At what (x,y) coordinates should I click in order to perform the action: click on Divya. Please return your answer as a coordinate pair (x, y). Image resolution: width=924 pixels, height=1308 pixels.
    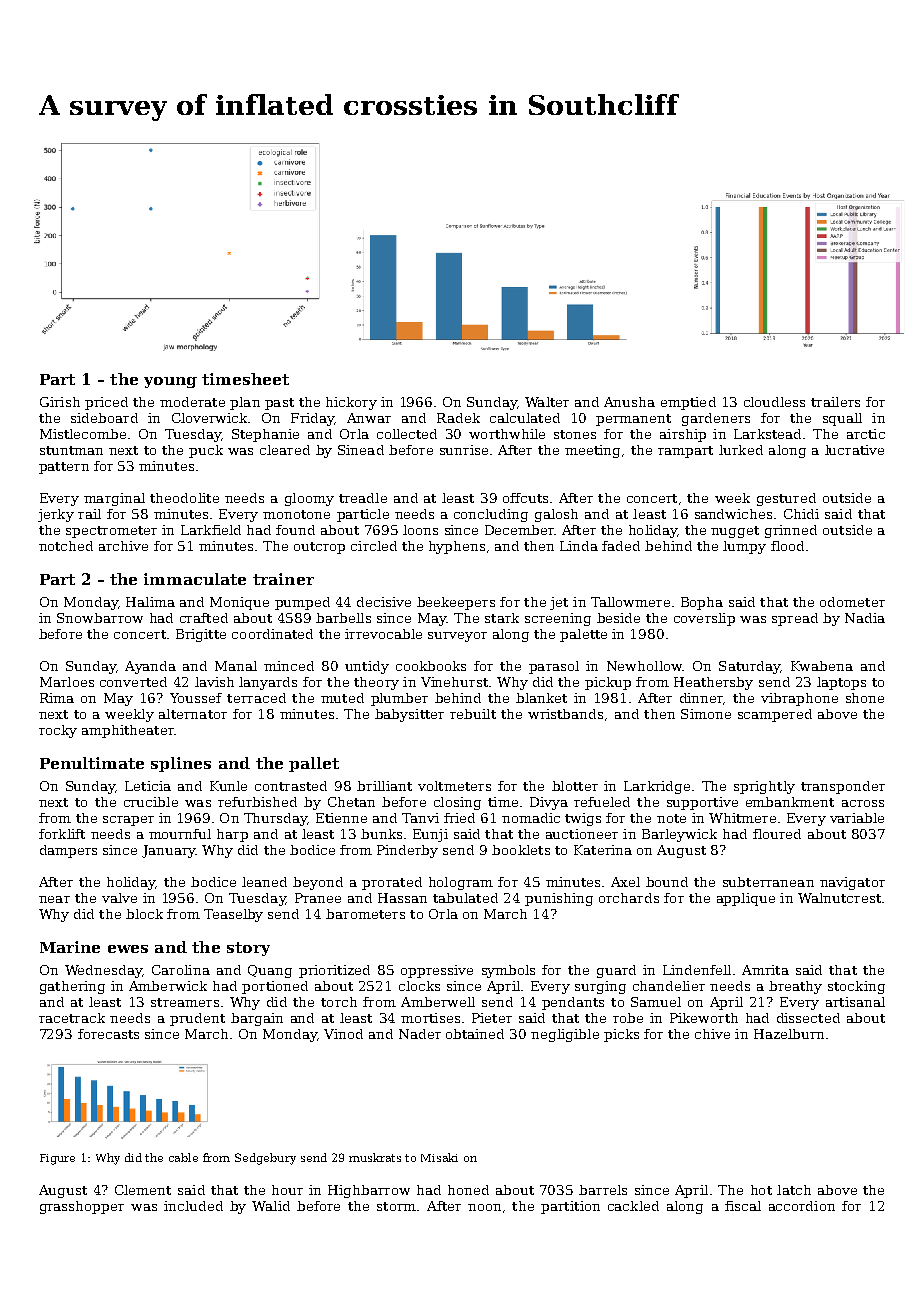
    Looking at the image, I should click on (549, 803).
